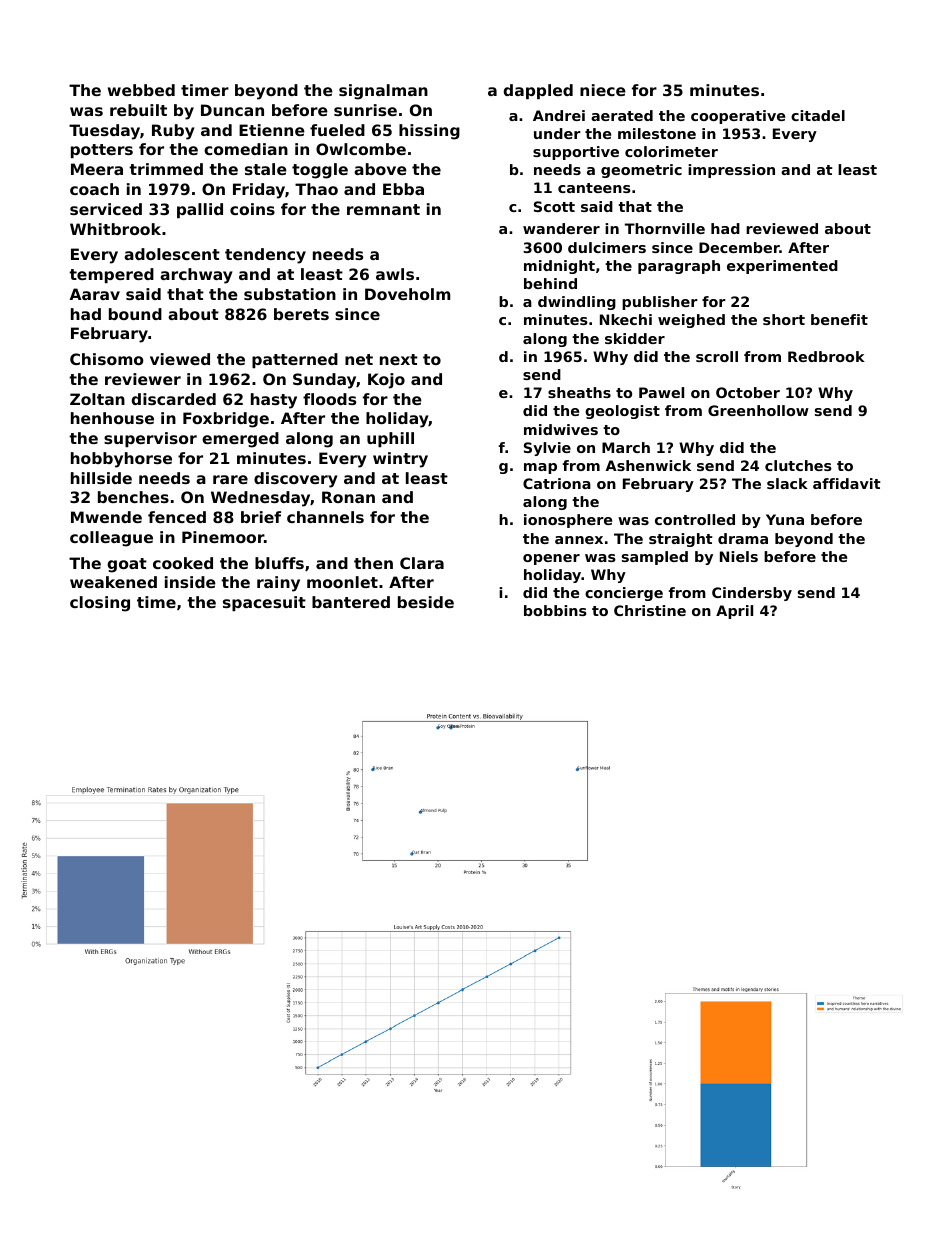 The image size is (952, 1233). I want to click on then, so click(373, 563).
